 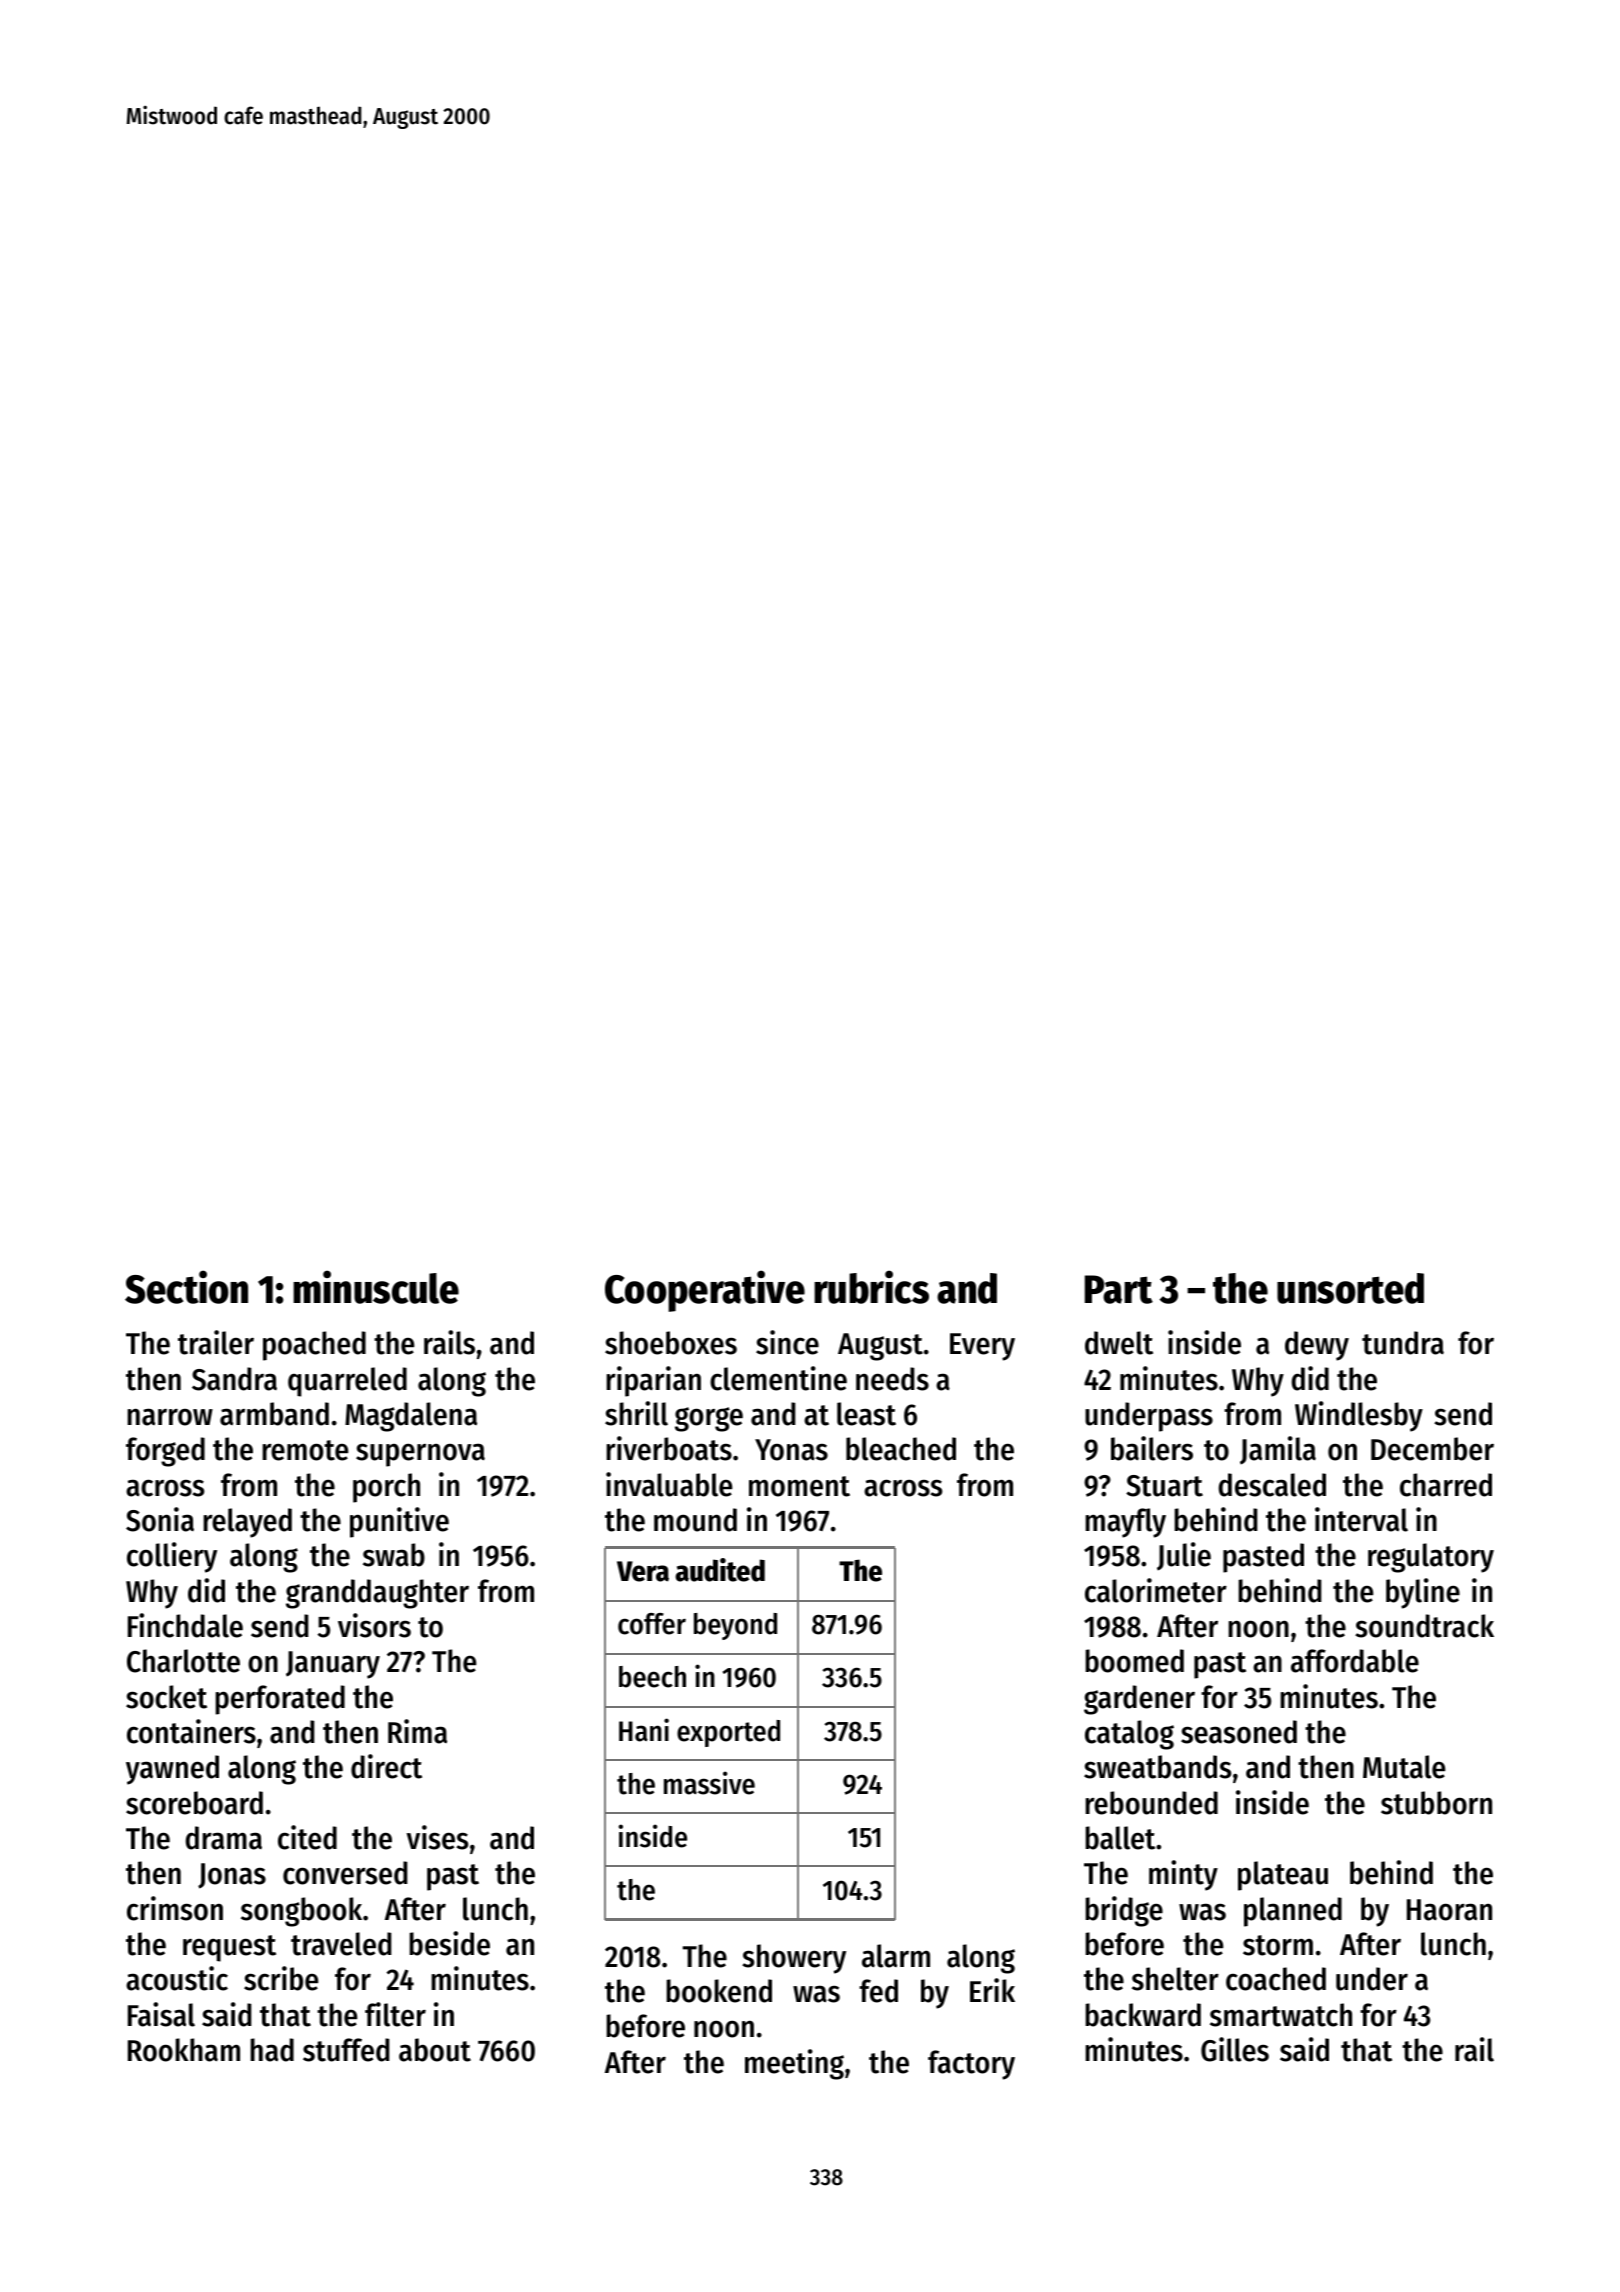 What do you see at coordinates (1350, 1288) in the screenshot?
I see `unsorted` at bounding box center [1350, 1288].
